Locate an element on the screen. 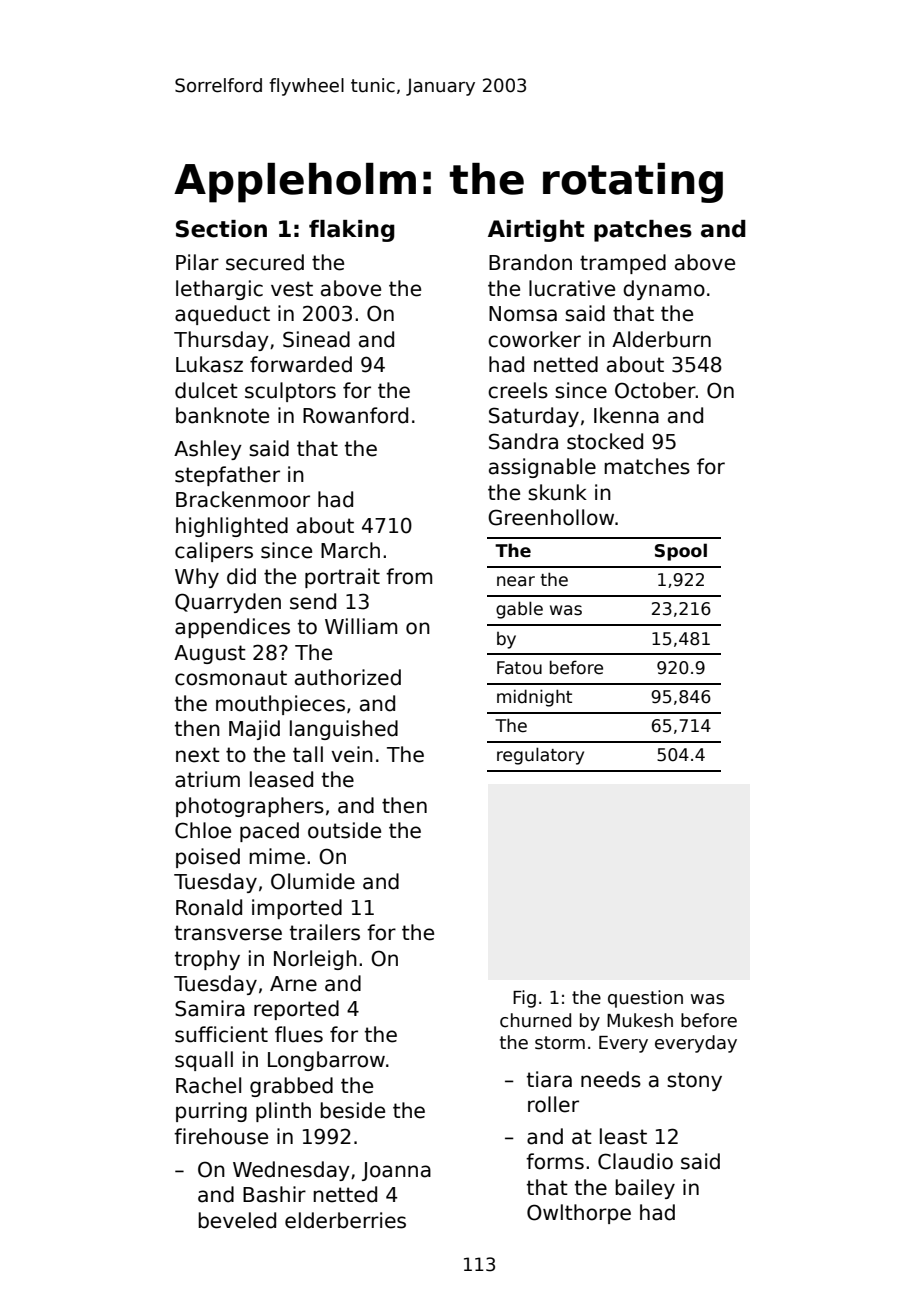 This screenshot has height=1311, width=924. Rowanford is located at coordinates (355, 415).
